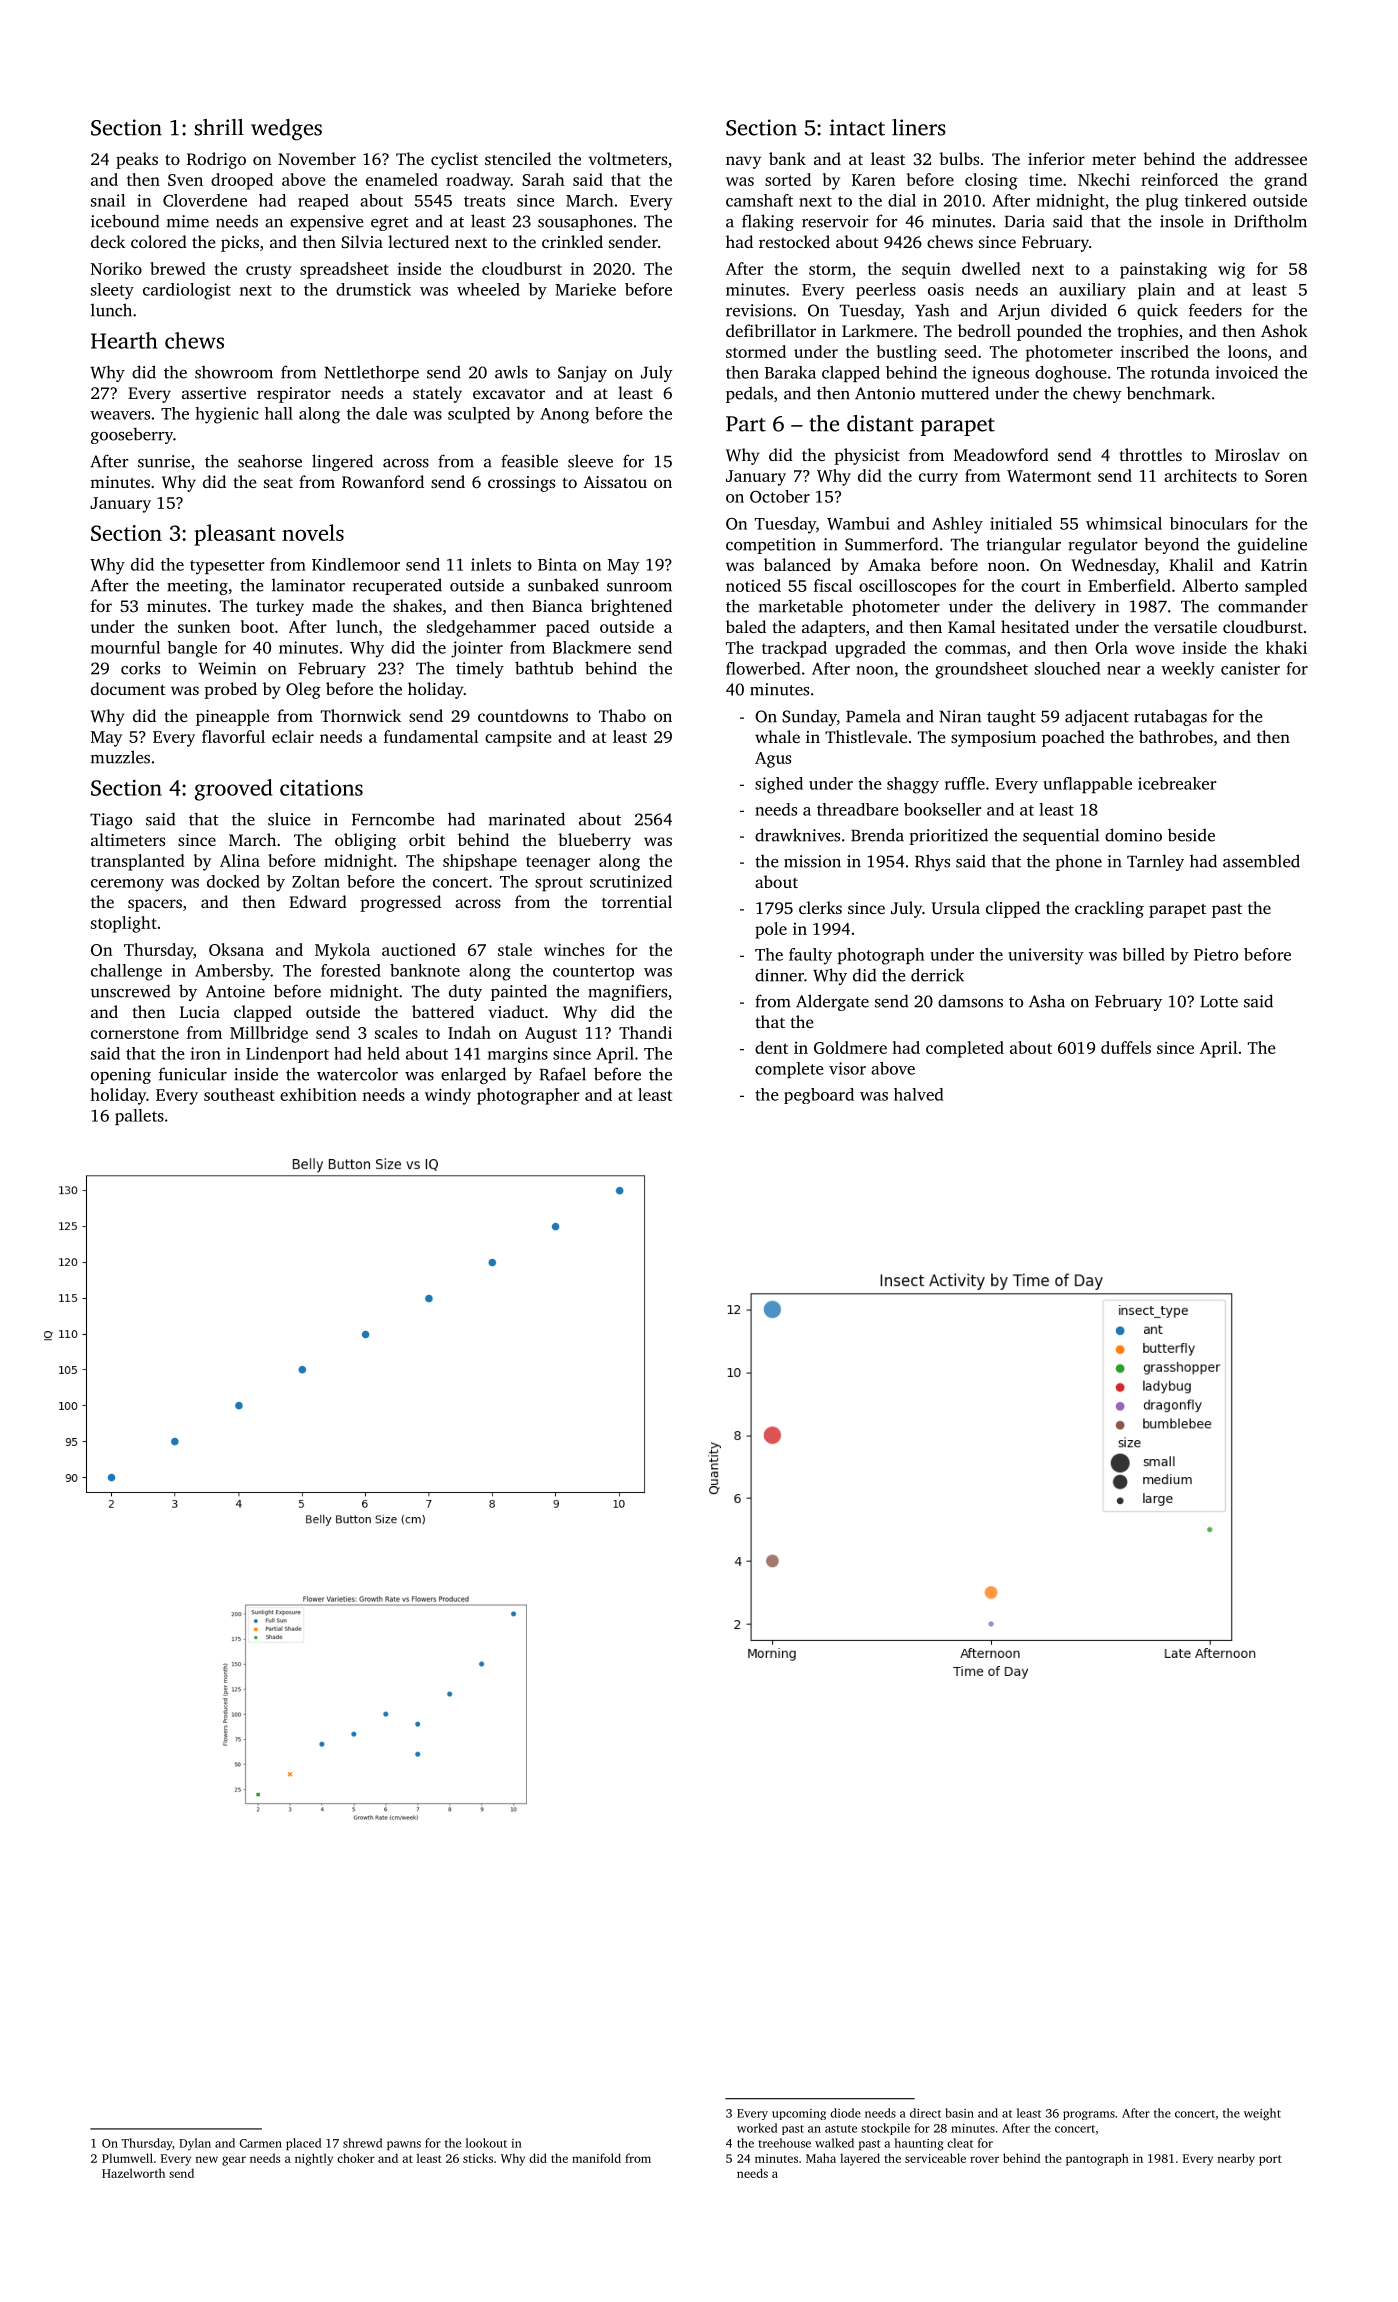  Describe the element at coordinates (819, 1096) in the screenshot. I see `pegboard` at that location.
